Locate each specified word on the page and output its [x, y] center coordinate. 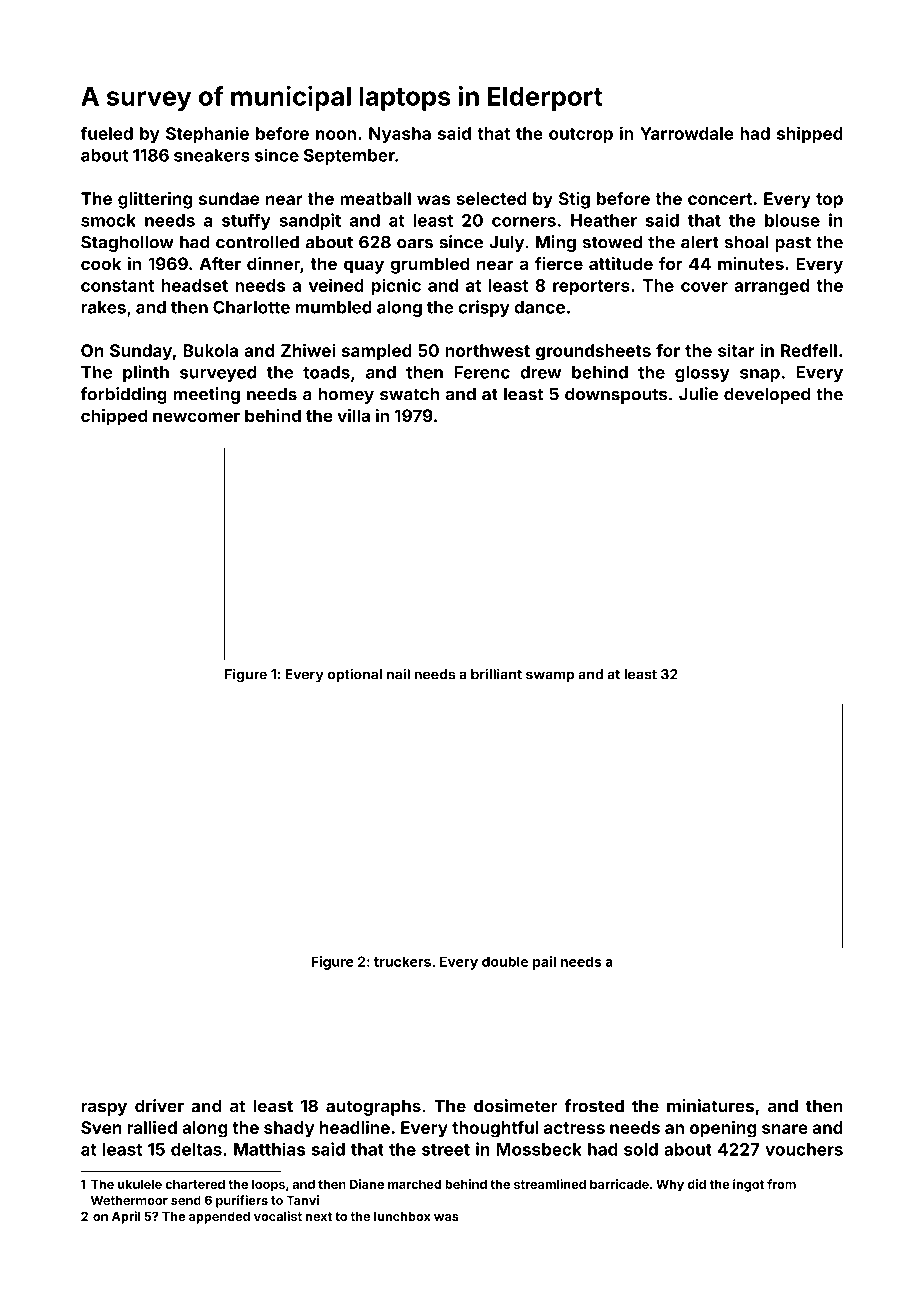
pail [544, 963]
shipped [810, 134]
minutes [751, 263]
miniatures [710, 1106]
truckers [402, 961]
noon [336, 135]
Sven [101, 1127]
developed [767, 396]
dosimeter [516, 1106]
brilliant [496, 674]
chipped [114, 417]
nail [398, 674]
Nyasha [400, 135]
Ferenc [482, 372]
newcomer [196, 417]
